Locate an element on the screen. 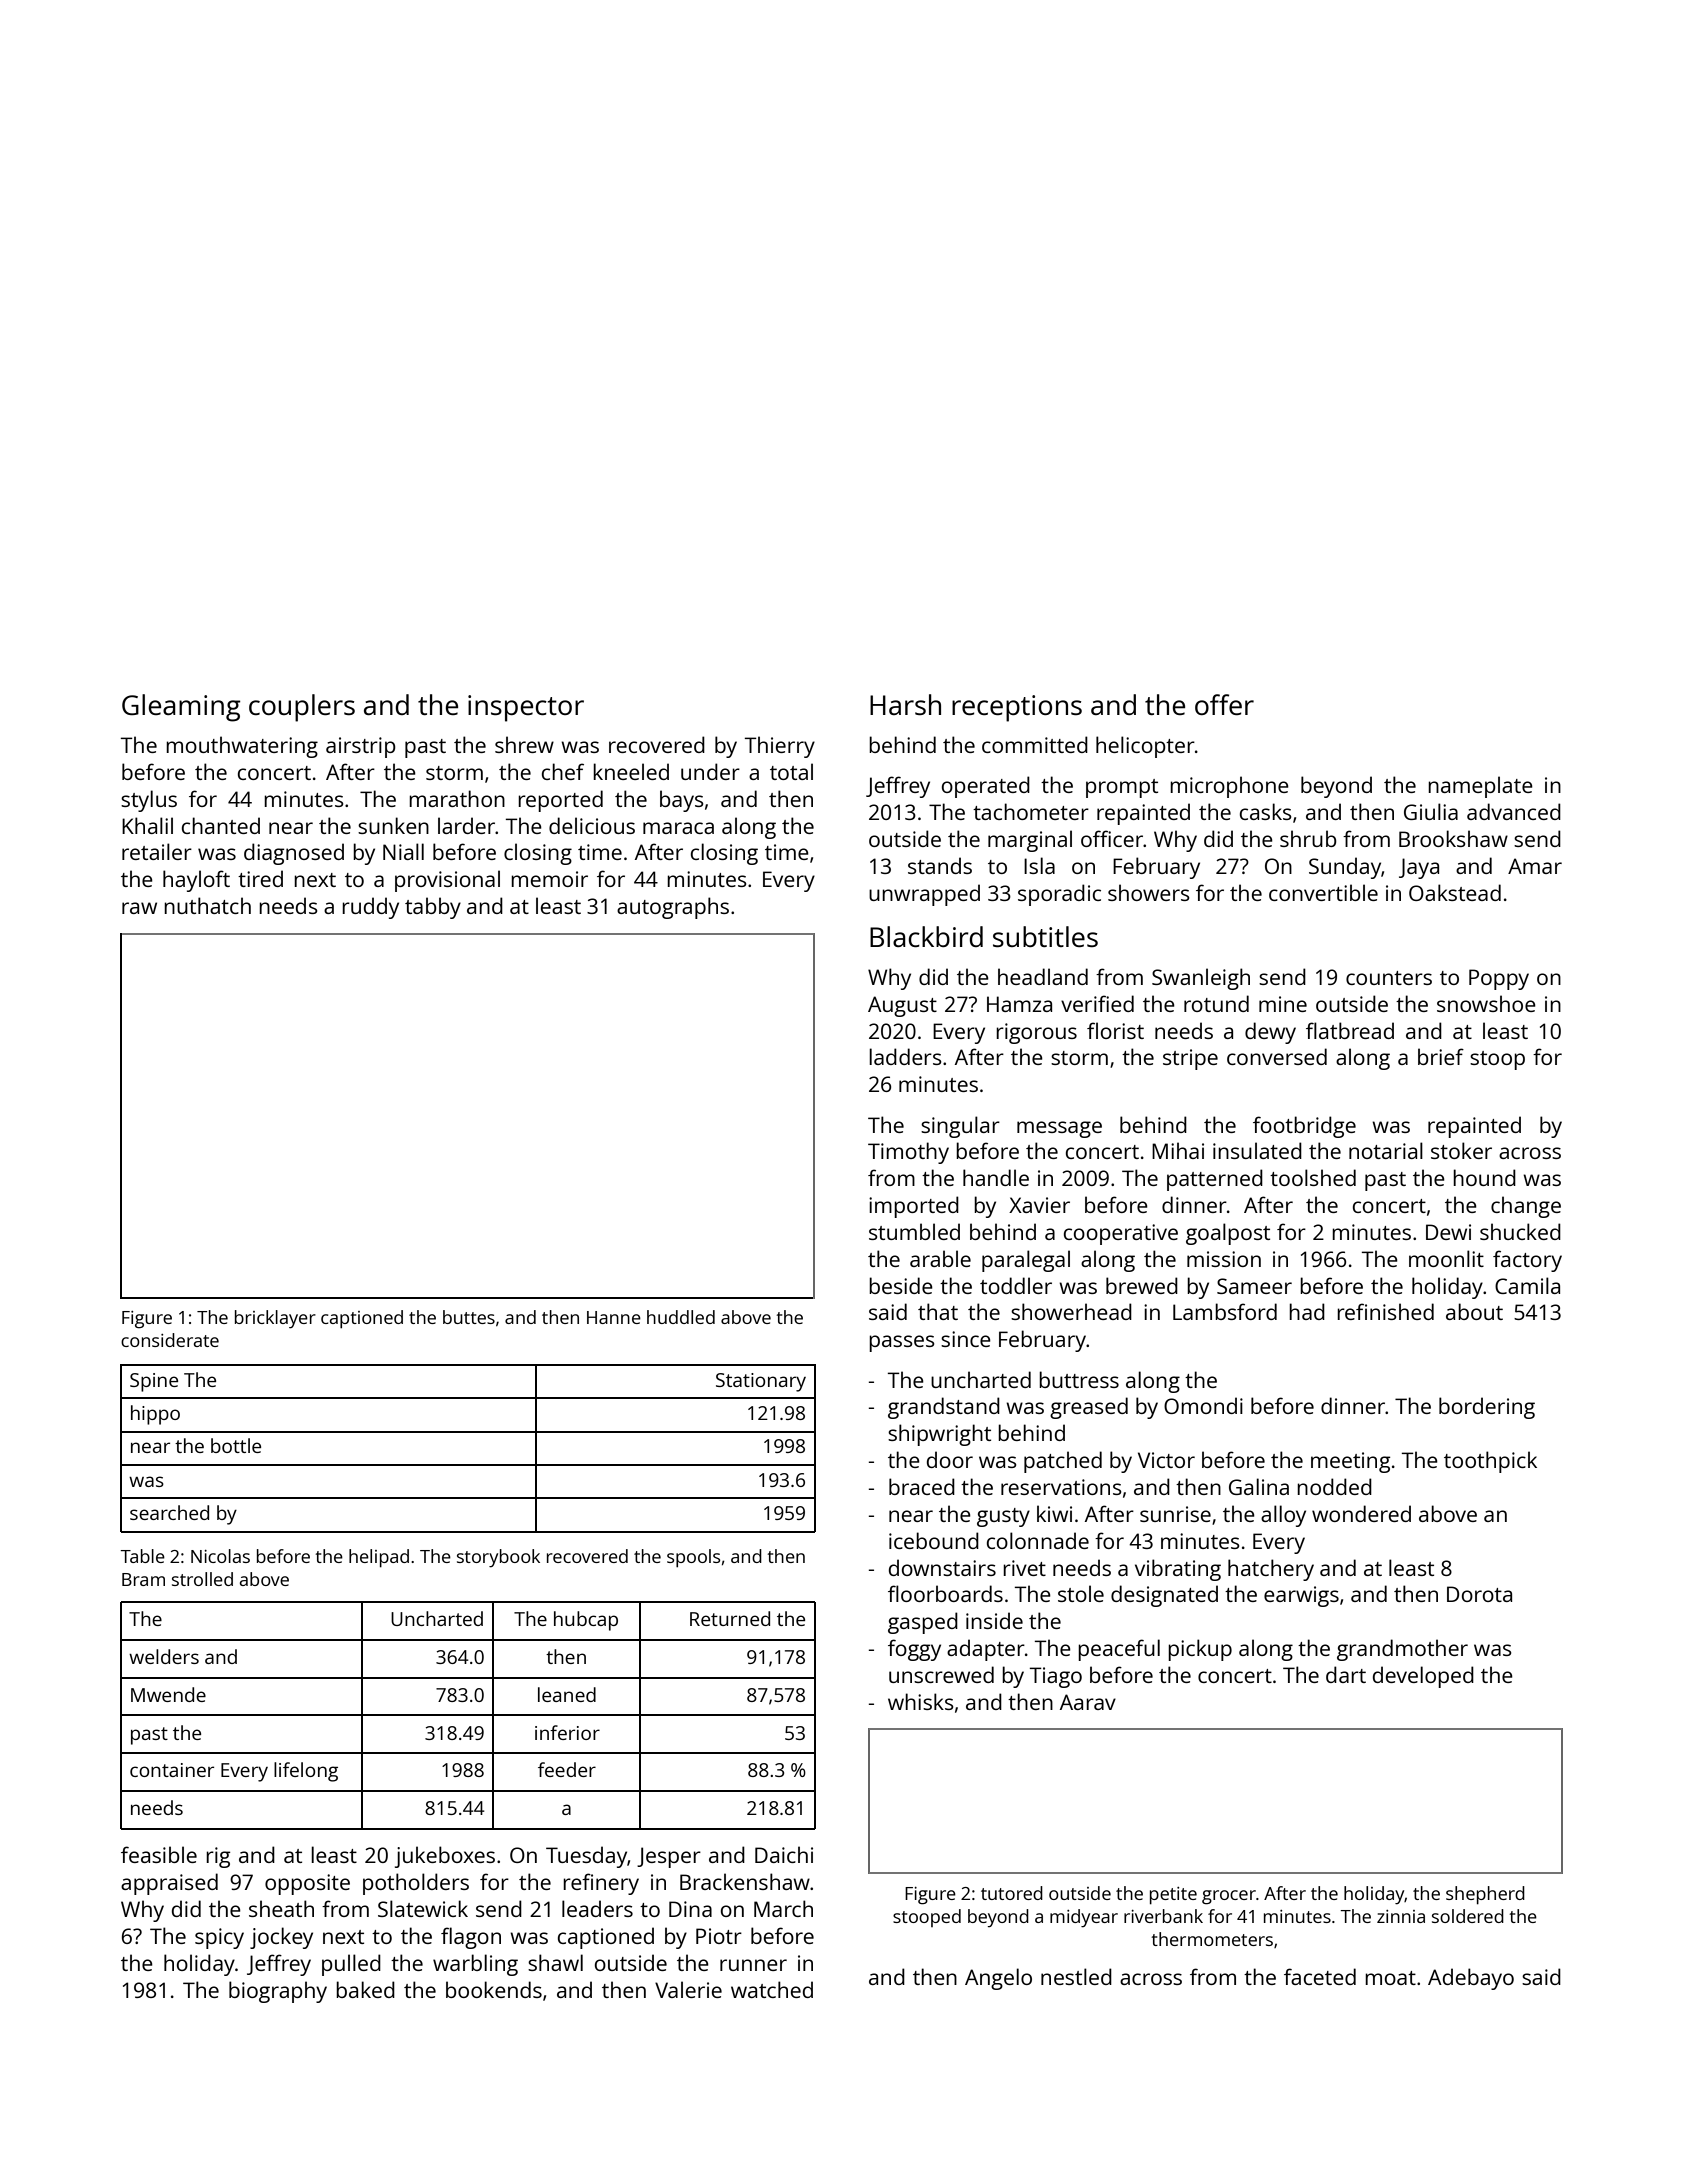 Image resolution: width=1683 pixels, height=2178 pixels. biography is located at coordinates (278, 1992).
